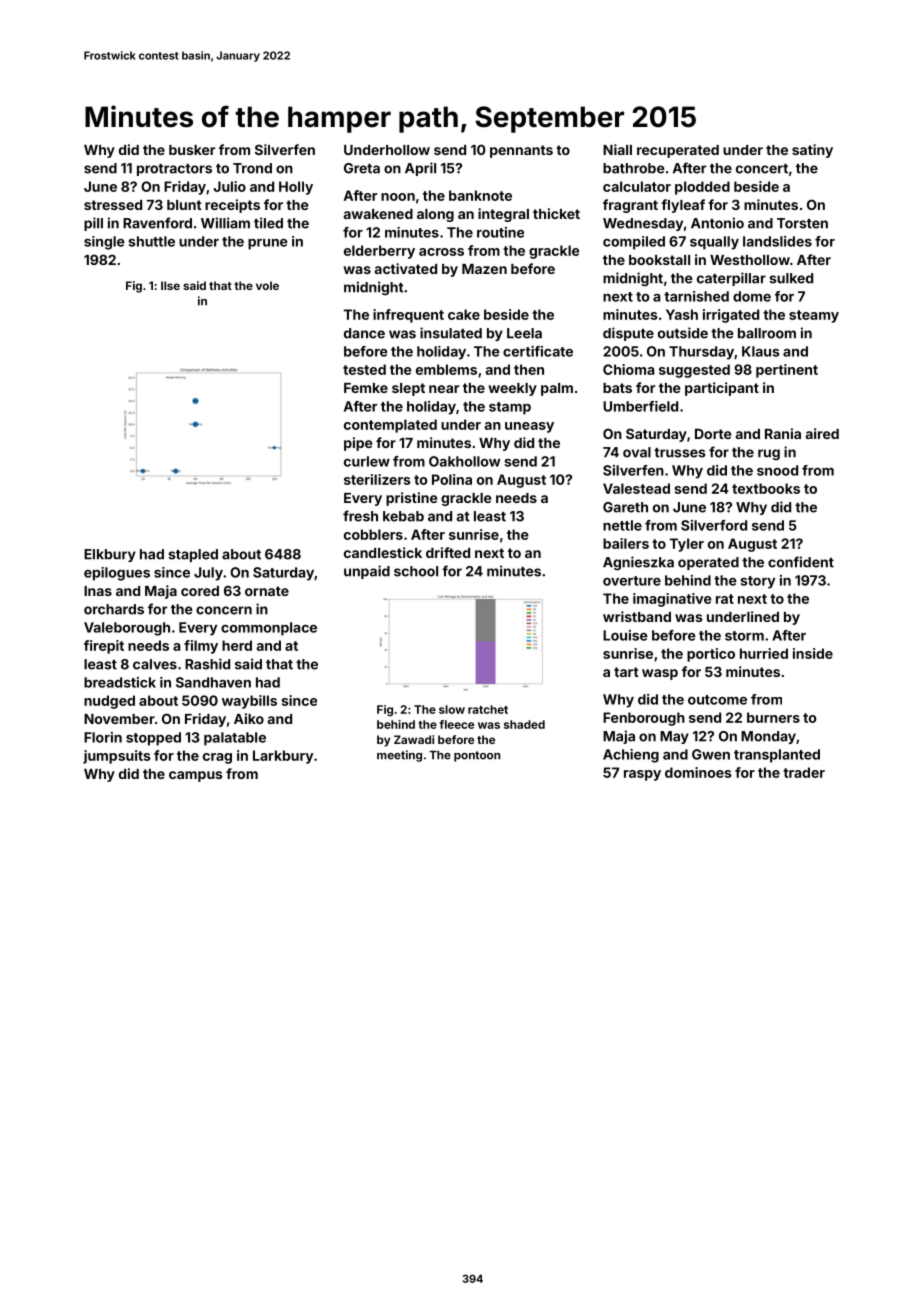 The width and height of the page is (924, 1308). Describe the element at coordinates (192, 150) in the page. I see `busker` at that location.
